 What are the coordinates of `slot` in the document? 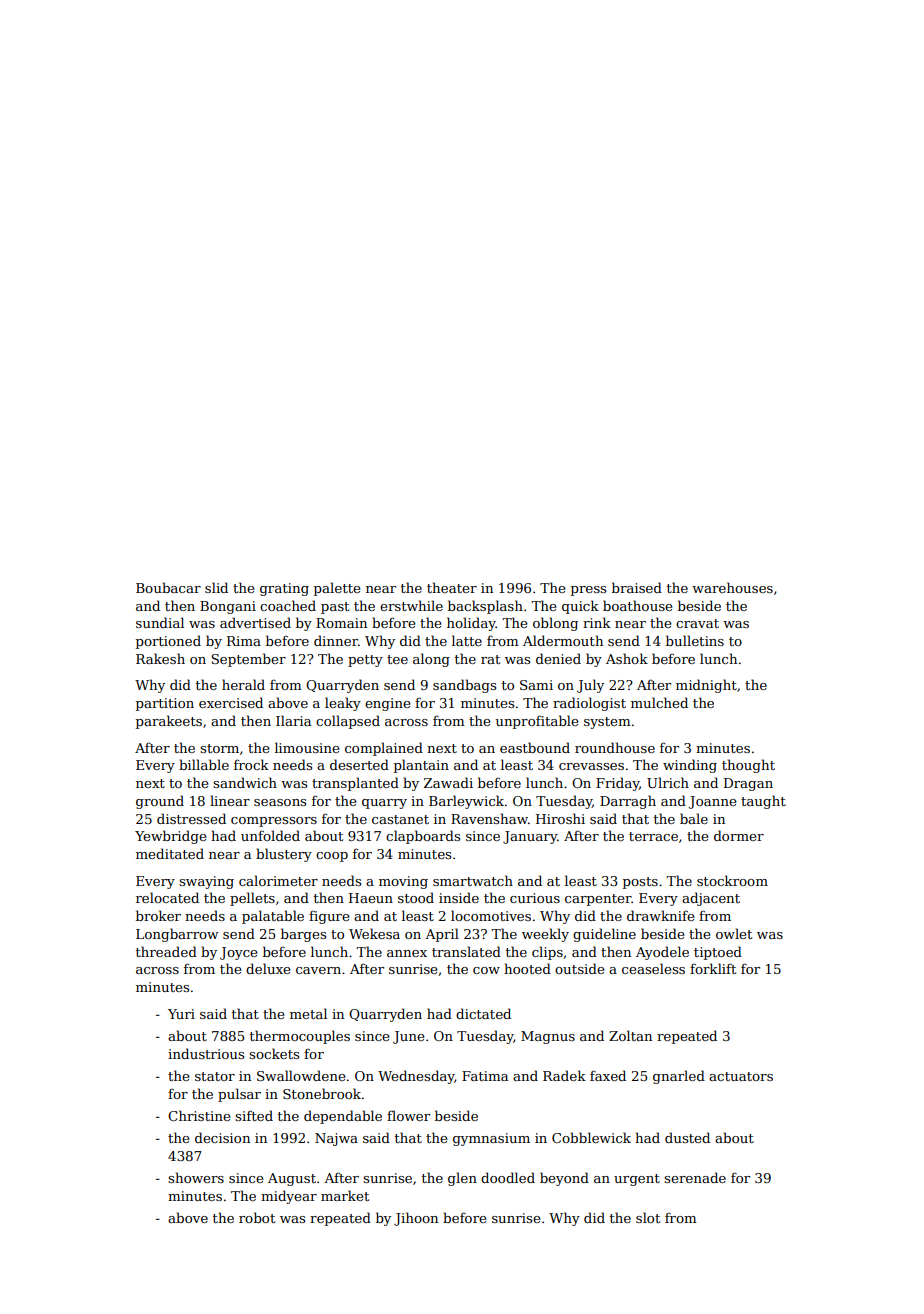 It's located at (648, 1217).
